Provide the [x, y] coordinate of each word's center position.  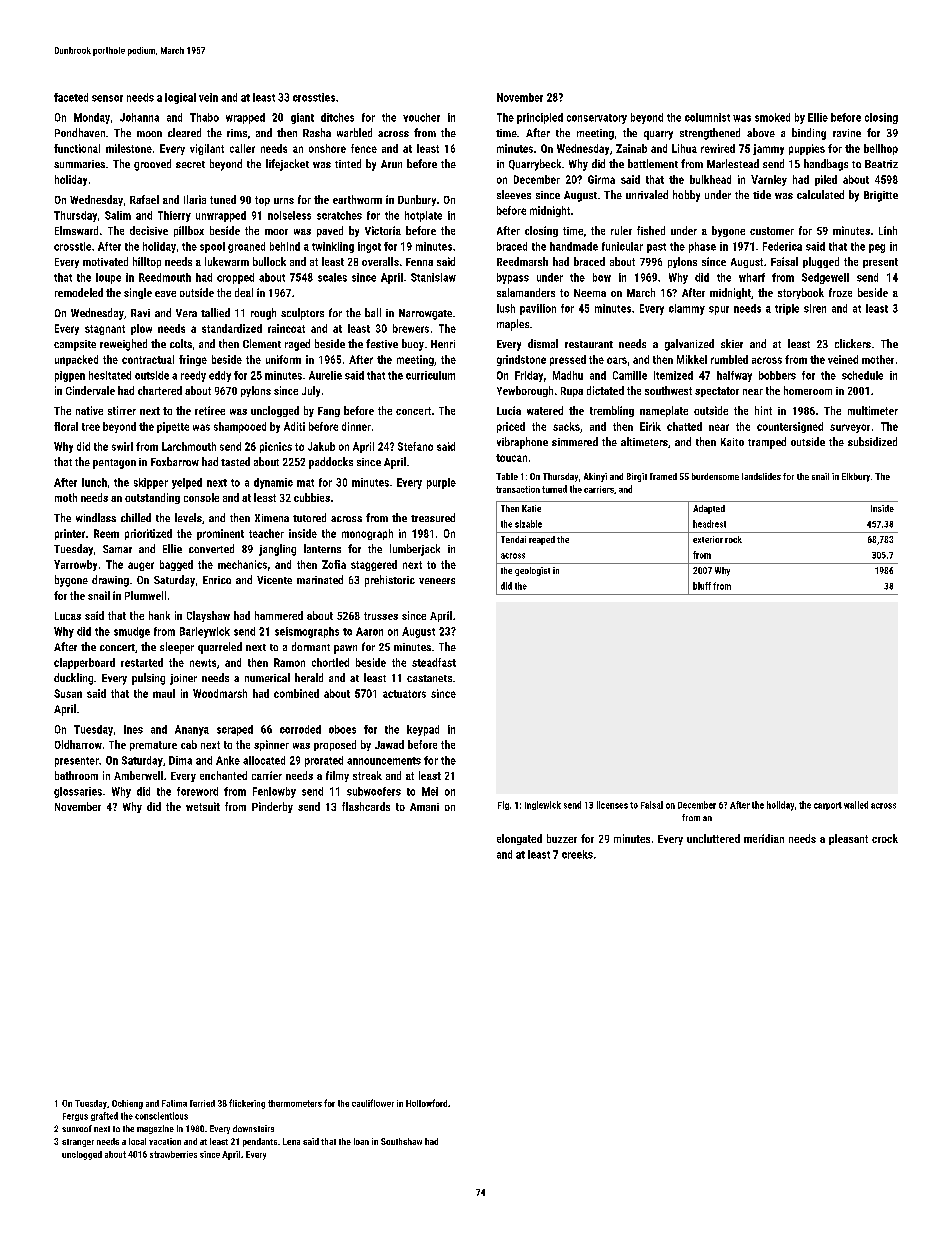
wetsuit [203, 806]
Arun [391, 164]
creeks [577, 854]
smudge [132, 632]
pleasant [848, 839]
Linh [888, 230]
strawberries [173, 1154]
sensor [107, 98]
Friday [529, 376]
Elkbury [856, 477]
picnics [276, 447]
